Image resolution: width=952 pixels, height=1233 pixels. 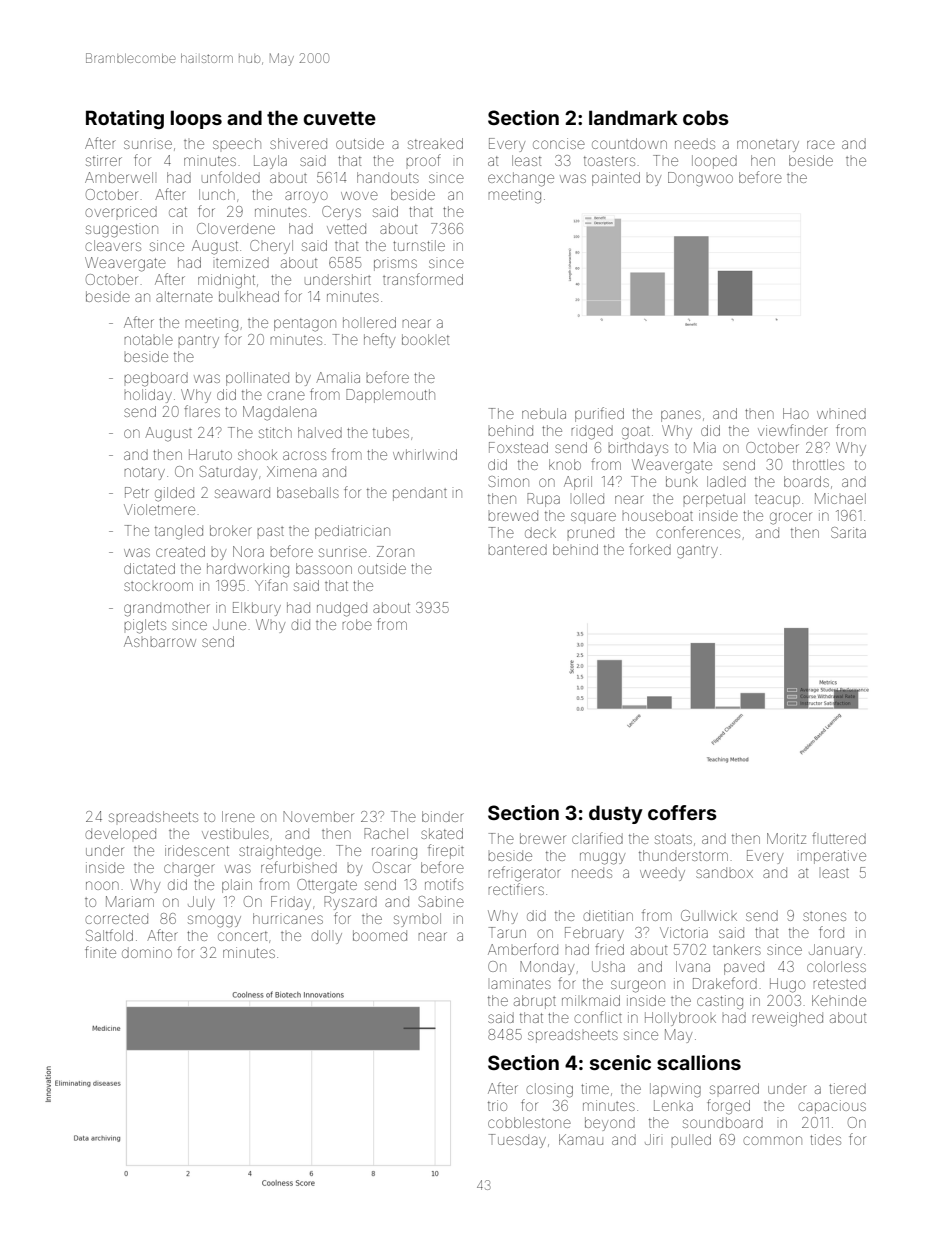 I want to click on grocer, so click(x=791, y=518).
